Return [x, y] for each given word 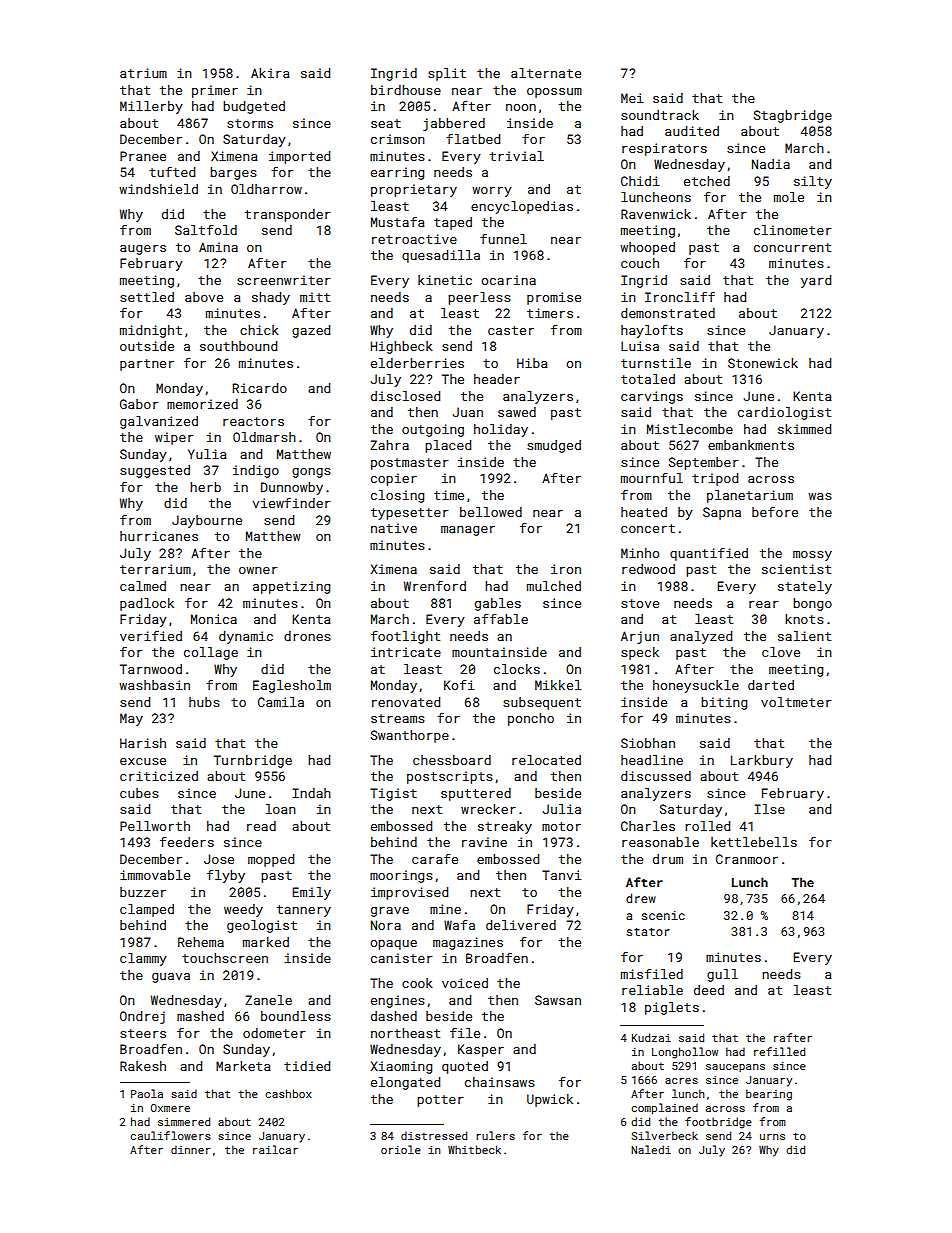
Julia [561, 809]
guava [171, 978]
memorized [202, 404]
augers [143, 250]
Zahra [389, 445]
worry [492, 192]
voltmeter [796, 702]
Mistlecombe [690, 429]
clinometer [793, 230]
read [261, 826]
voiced [465, 983]
